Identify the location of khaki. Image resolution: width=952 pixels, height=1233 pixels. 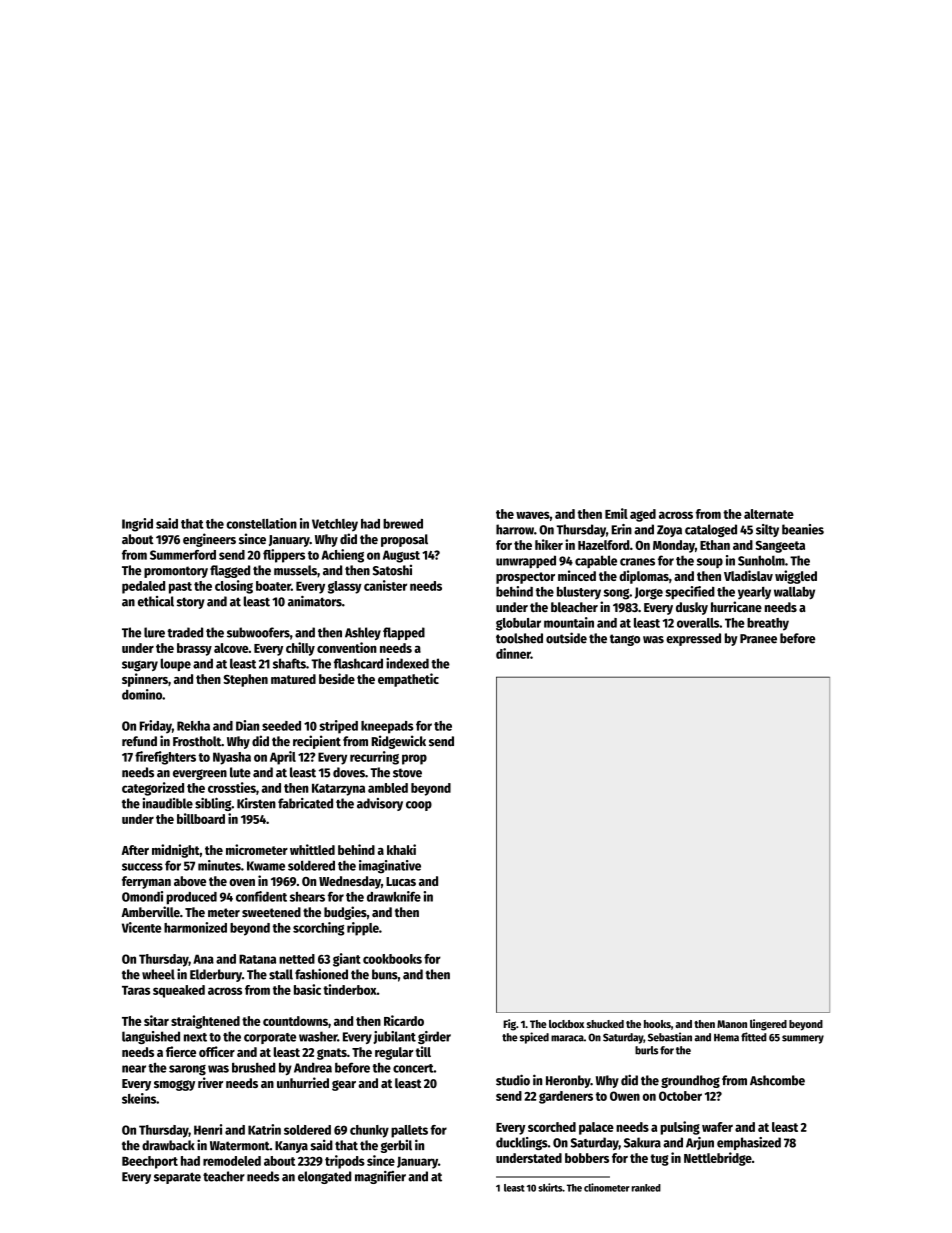
(401, 849).
